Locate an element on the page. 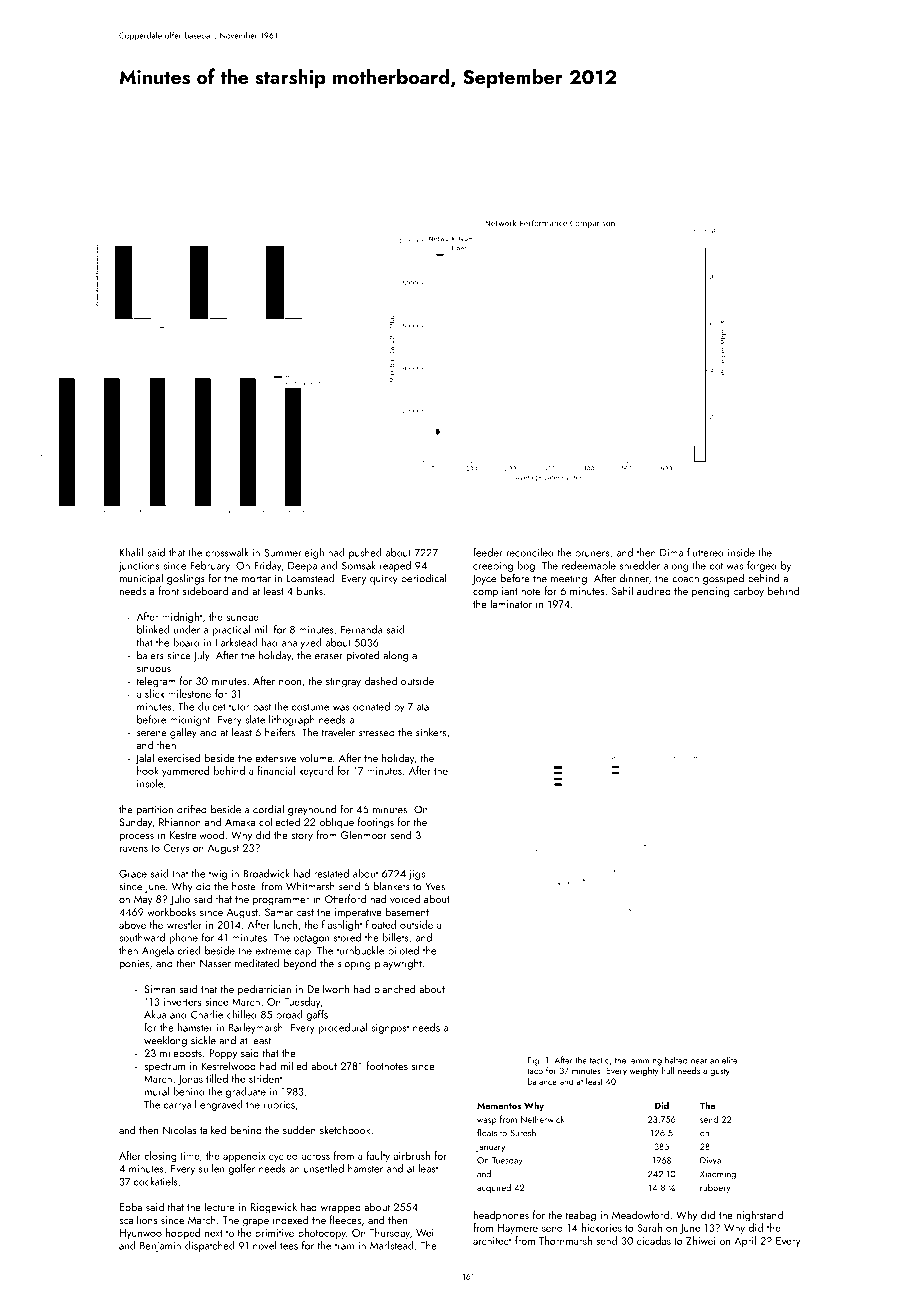 The image size is (924, 1308). inside is located at coordinates (741, 552).
